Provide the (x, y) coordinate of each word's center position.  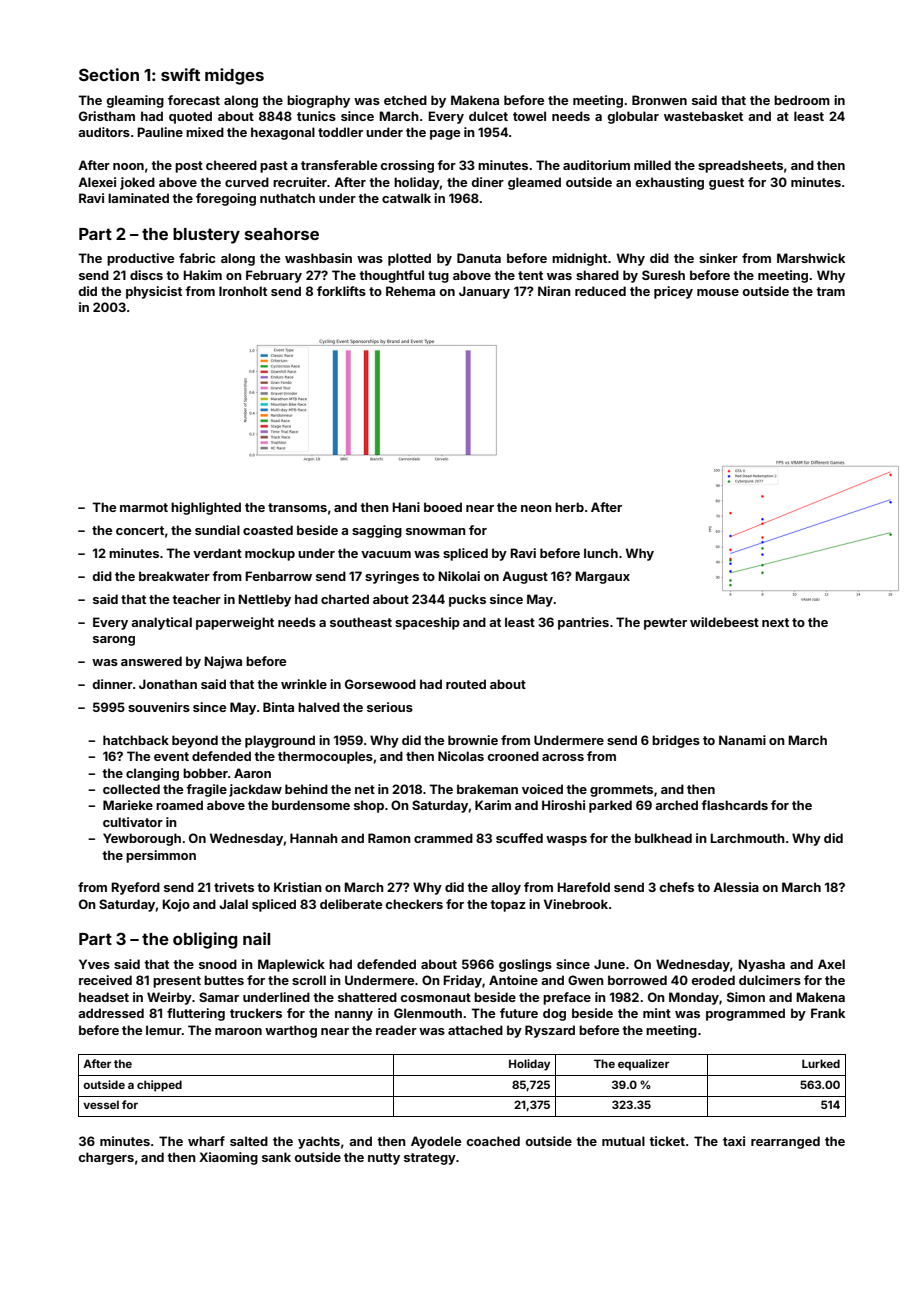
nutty (384, 1159)
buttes (224, 980)
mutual (623, 1141)
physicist (154, 292)
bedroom (802, 100)
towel (529, 116)
